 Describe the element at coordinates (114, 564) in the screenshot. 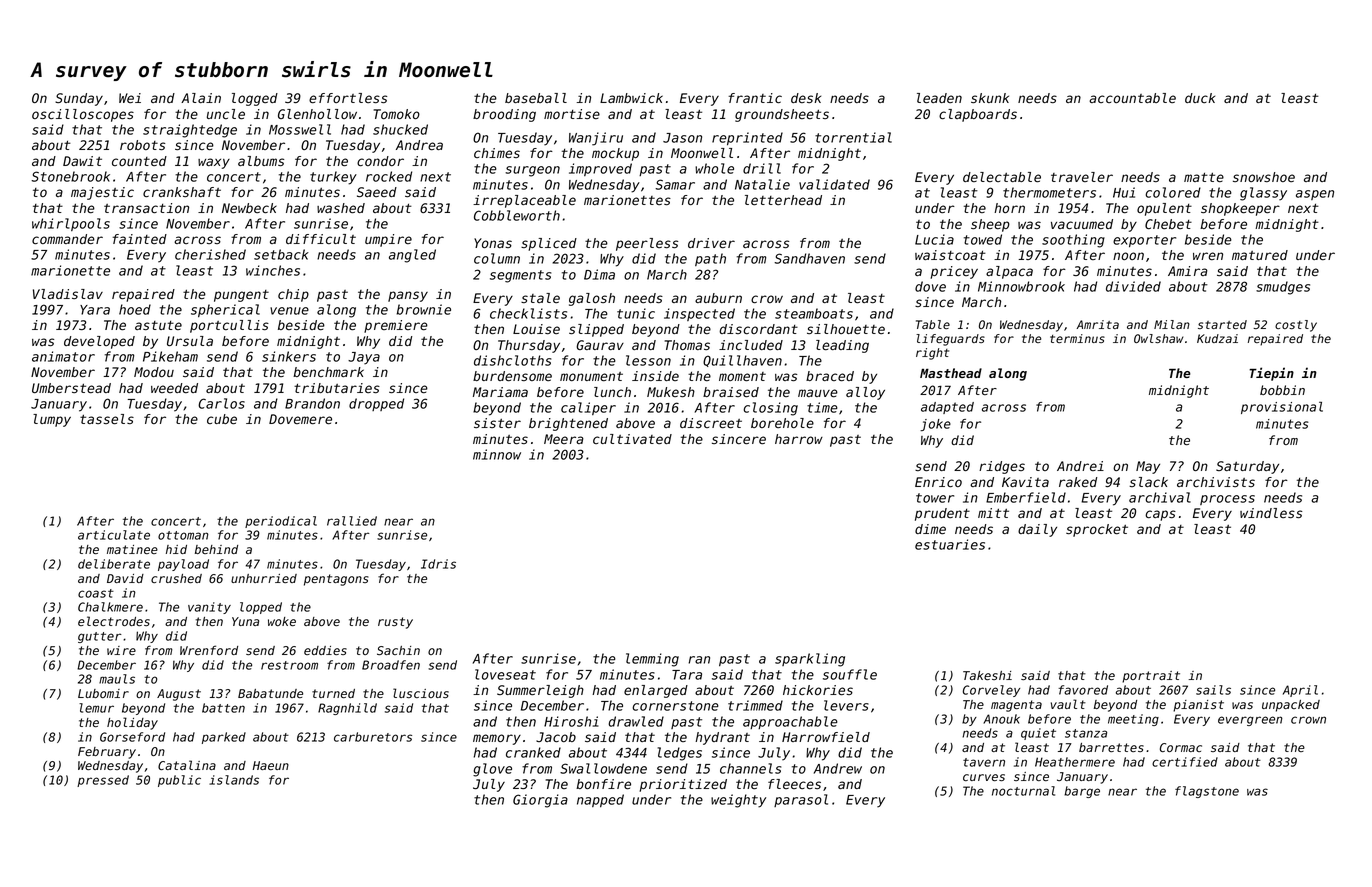

I see `deliberate` at that location.
